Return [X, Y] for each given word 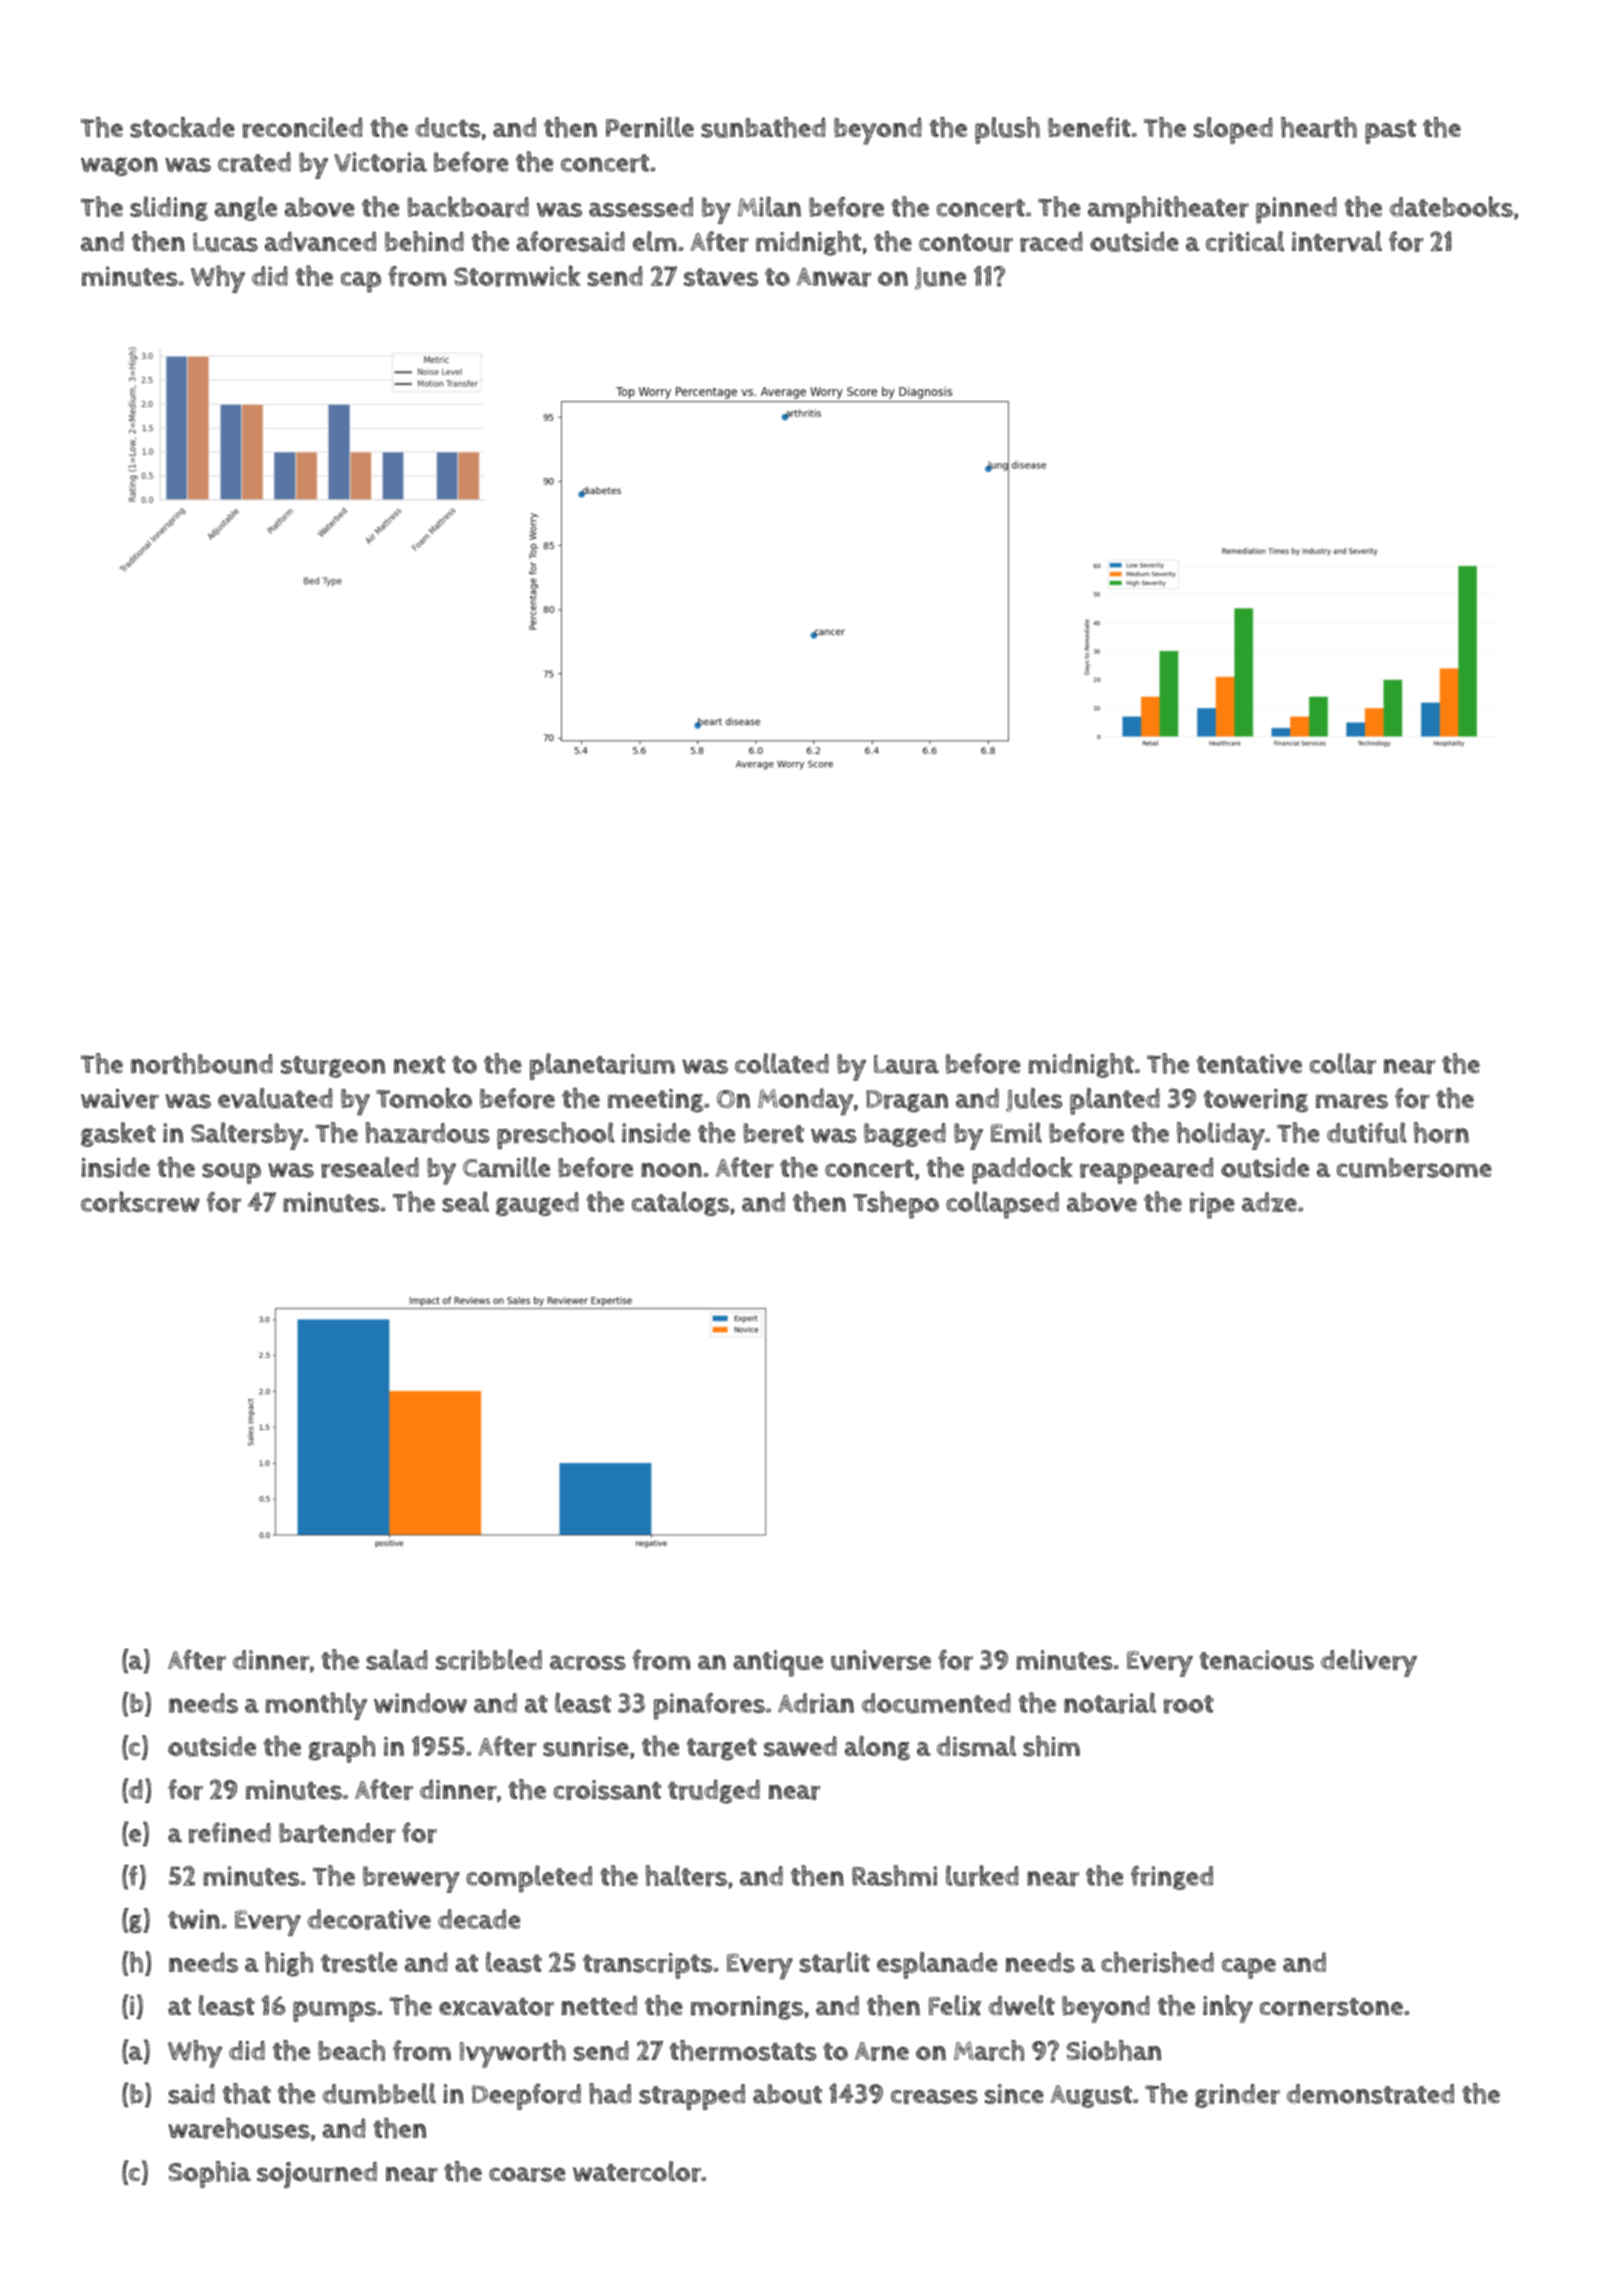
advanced [320, 242]
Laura [906, 1064]
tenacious [1256, 1660]
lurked [982, 1876]
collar [1343, 1063]
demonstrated [1370, 2094]
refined [230, 1832]
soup [231, 1173]
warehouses [239, 2128]
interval [1337, 241]
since [1014, 2094]
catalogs [680, 1203]
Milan [769, 206]
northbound [202, 1063]
